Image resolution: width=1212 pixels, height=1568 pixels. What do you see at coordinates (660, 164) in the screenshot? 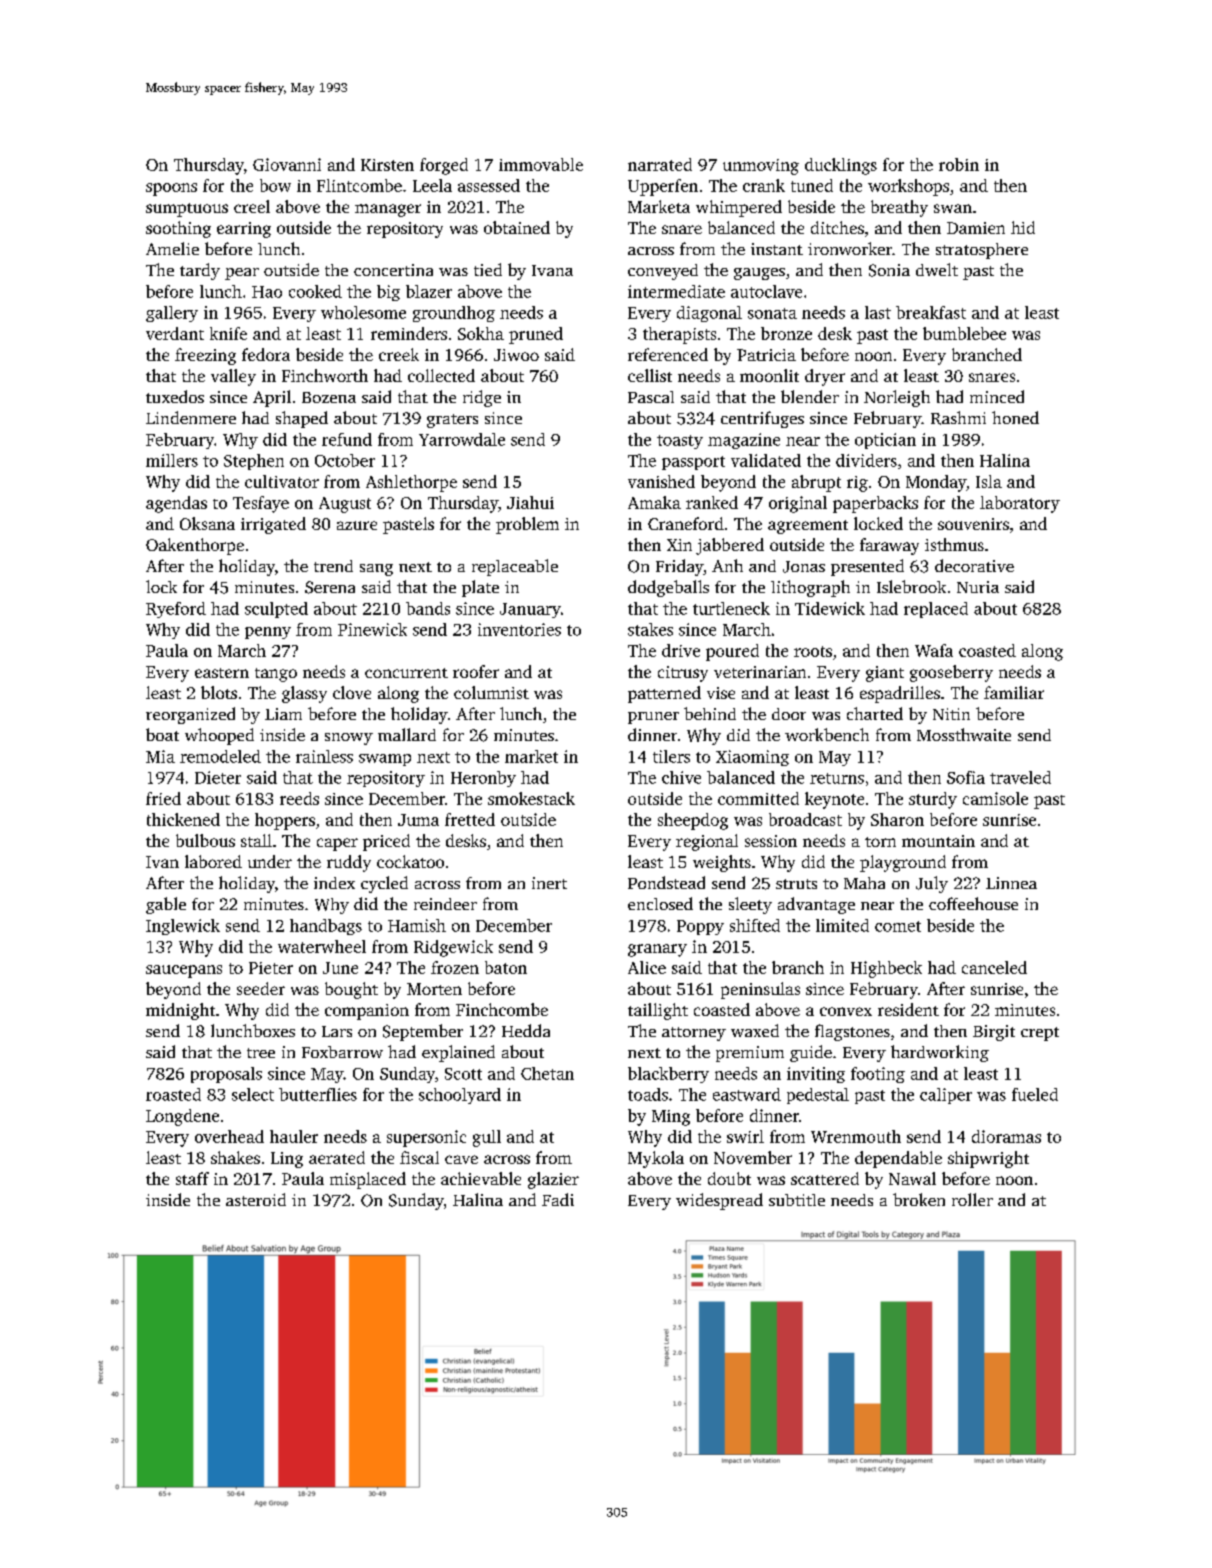
I see `narrated` at bounding box center [660, 164].
